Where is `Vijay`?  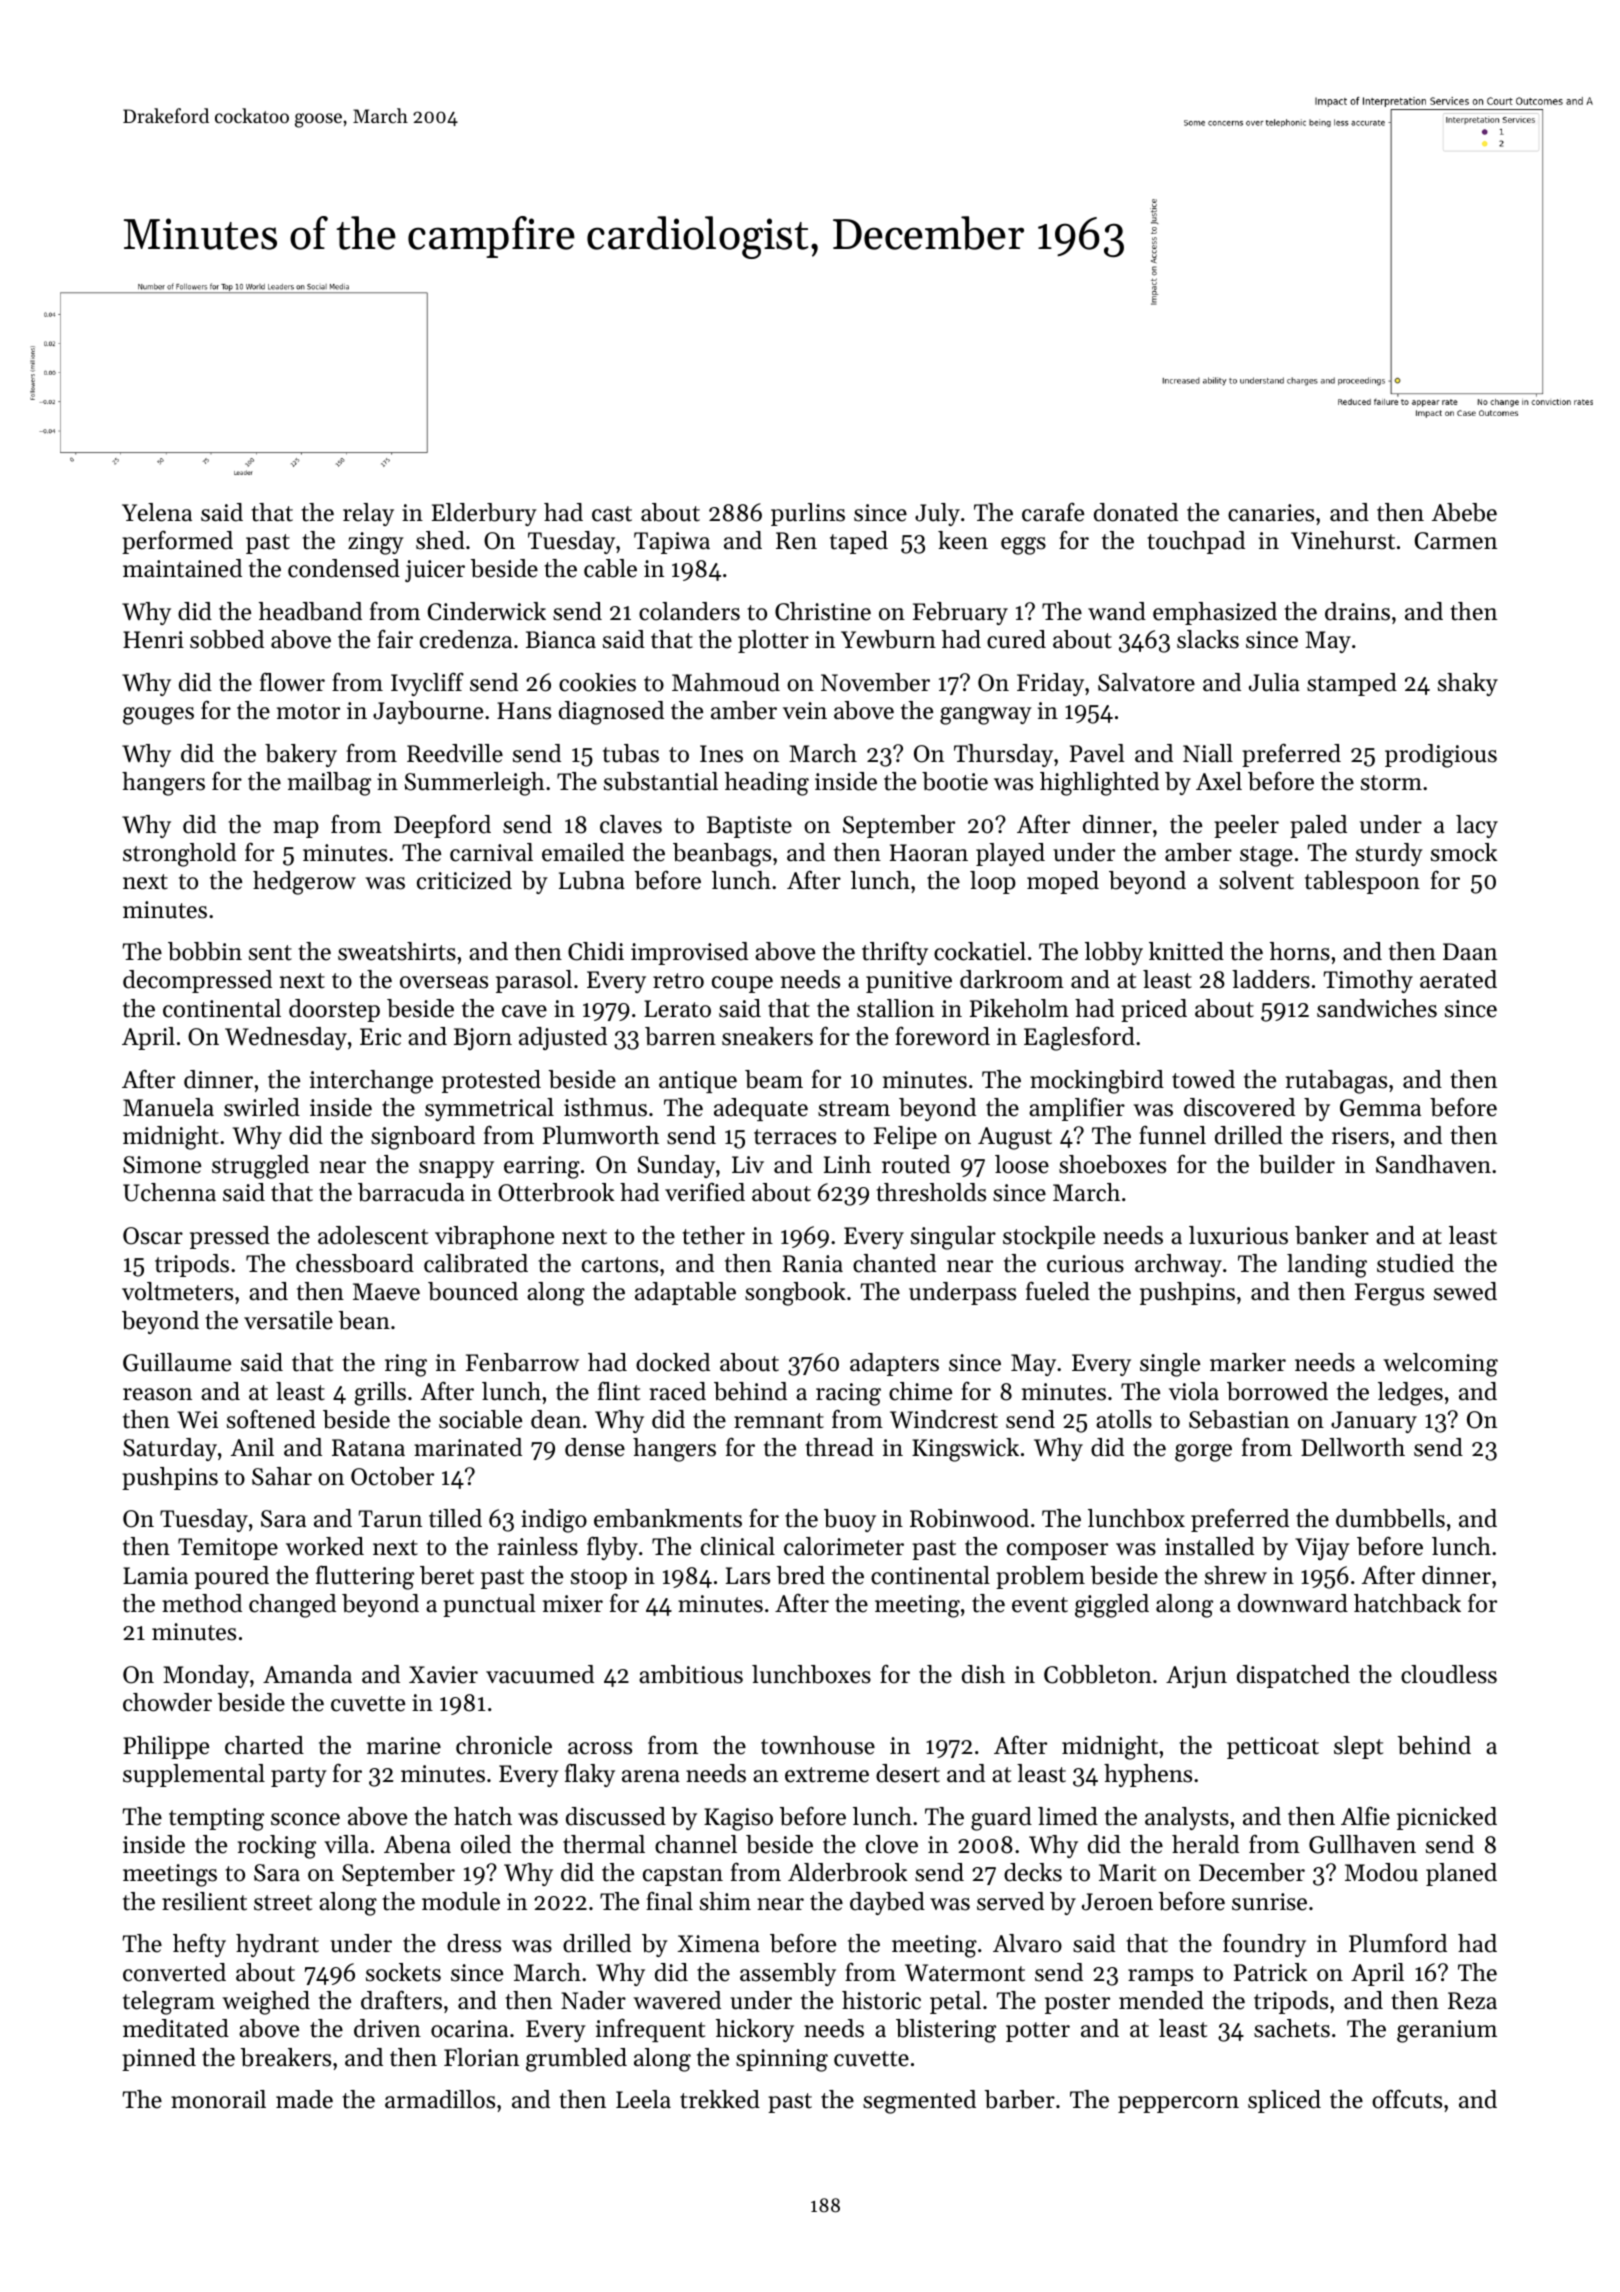
Vijay is located at coordinates (1322, 1549).
